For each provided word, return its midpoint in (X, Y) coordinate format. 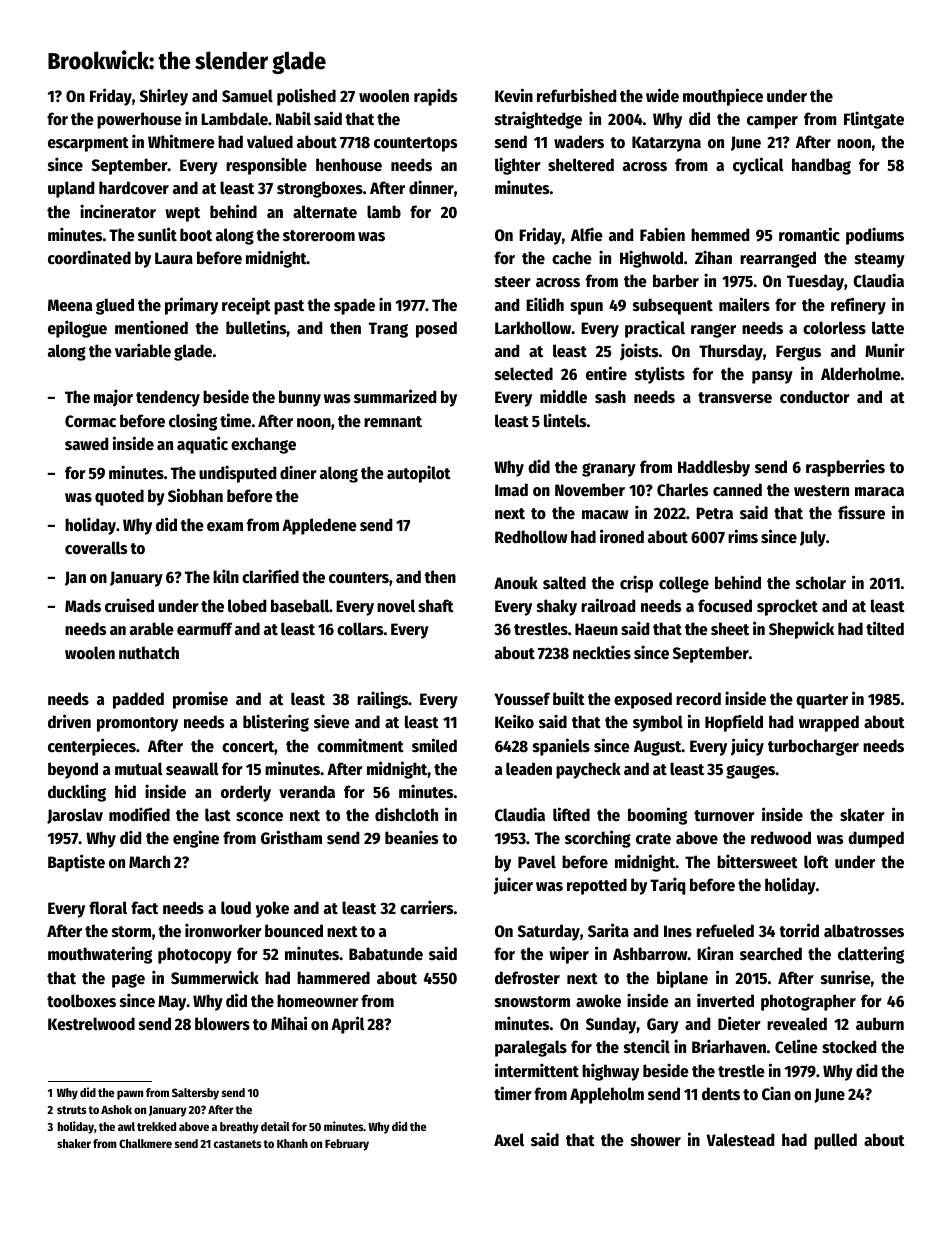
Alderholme (861, 374)
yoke (272, 909)
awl (126, 1126)
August (658, 748)
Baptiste (76, 863)
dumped (876, 839)
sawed (86, 444)
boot (196, 235)
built (569, 698)
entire (606, 373)
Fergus (798, 353)
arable (152, 629)
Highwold (651, 259)
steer (513, 282)
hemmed (720, 235)
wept (182, 214)
